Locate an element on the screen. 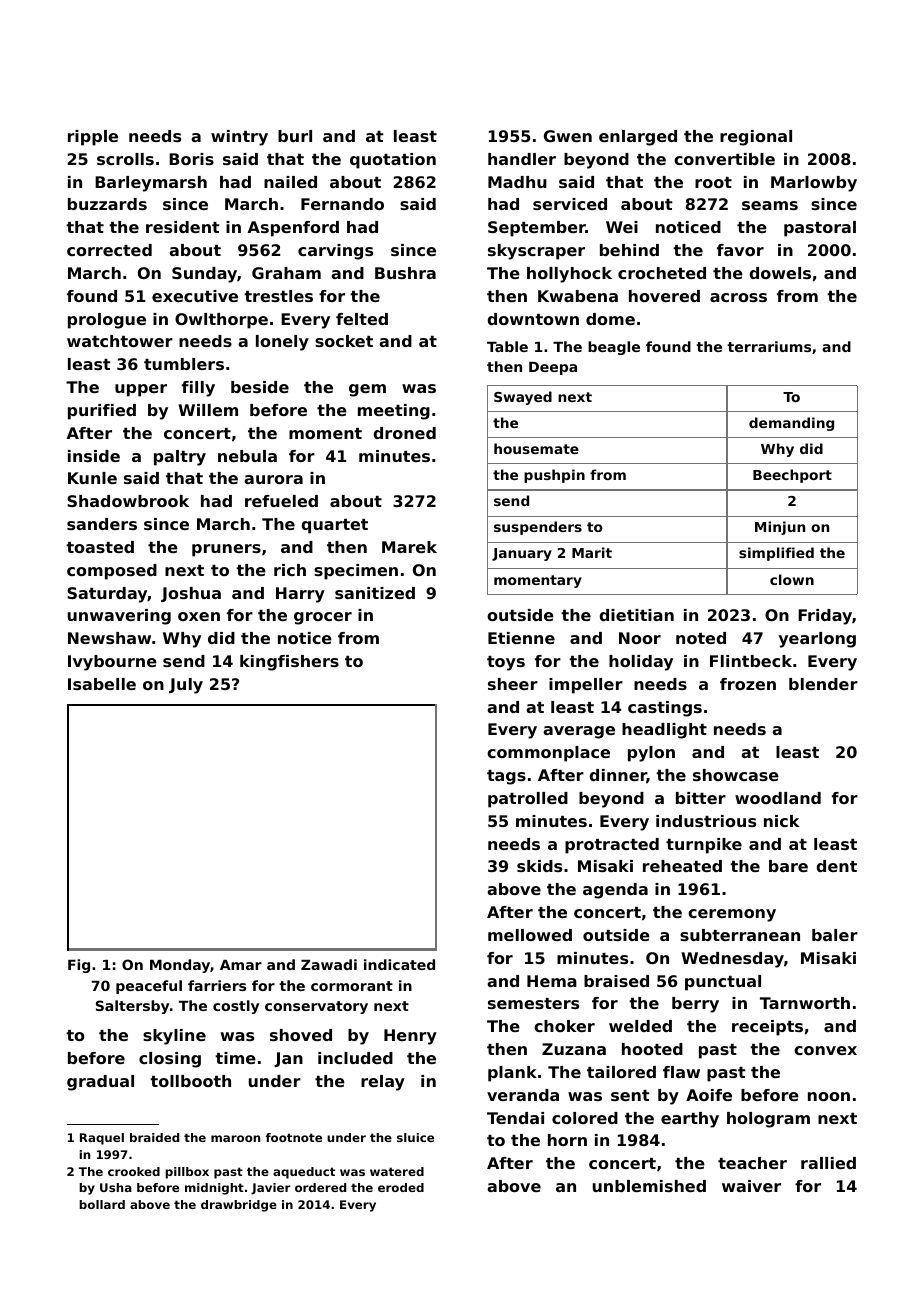  nick is located at coordinates (781, 821).
